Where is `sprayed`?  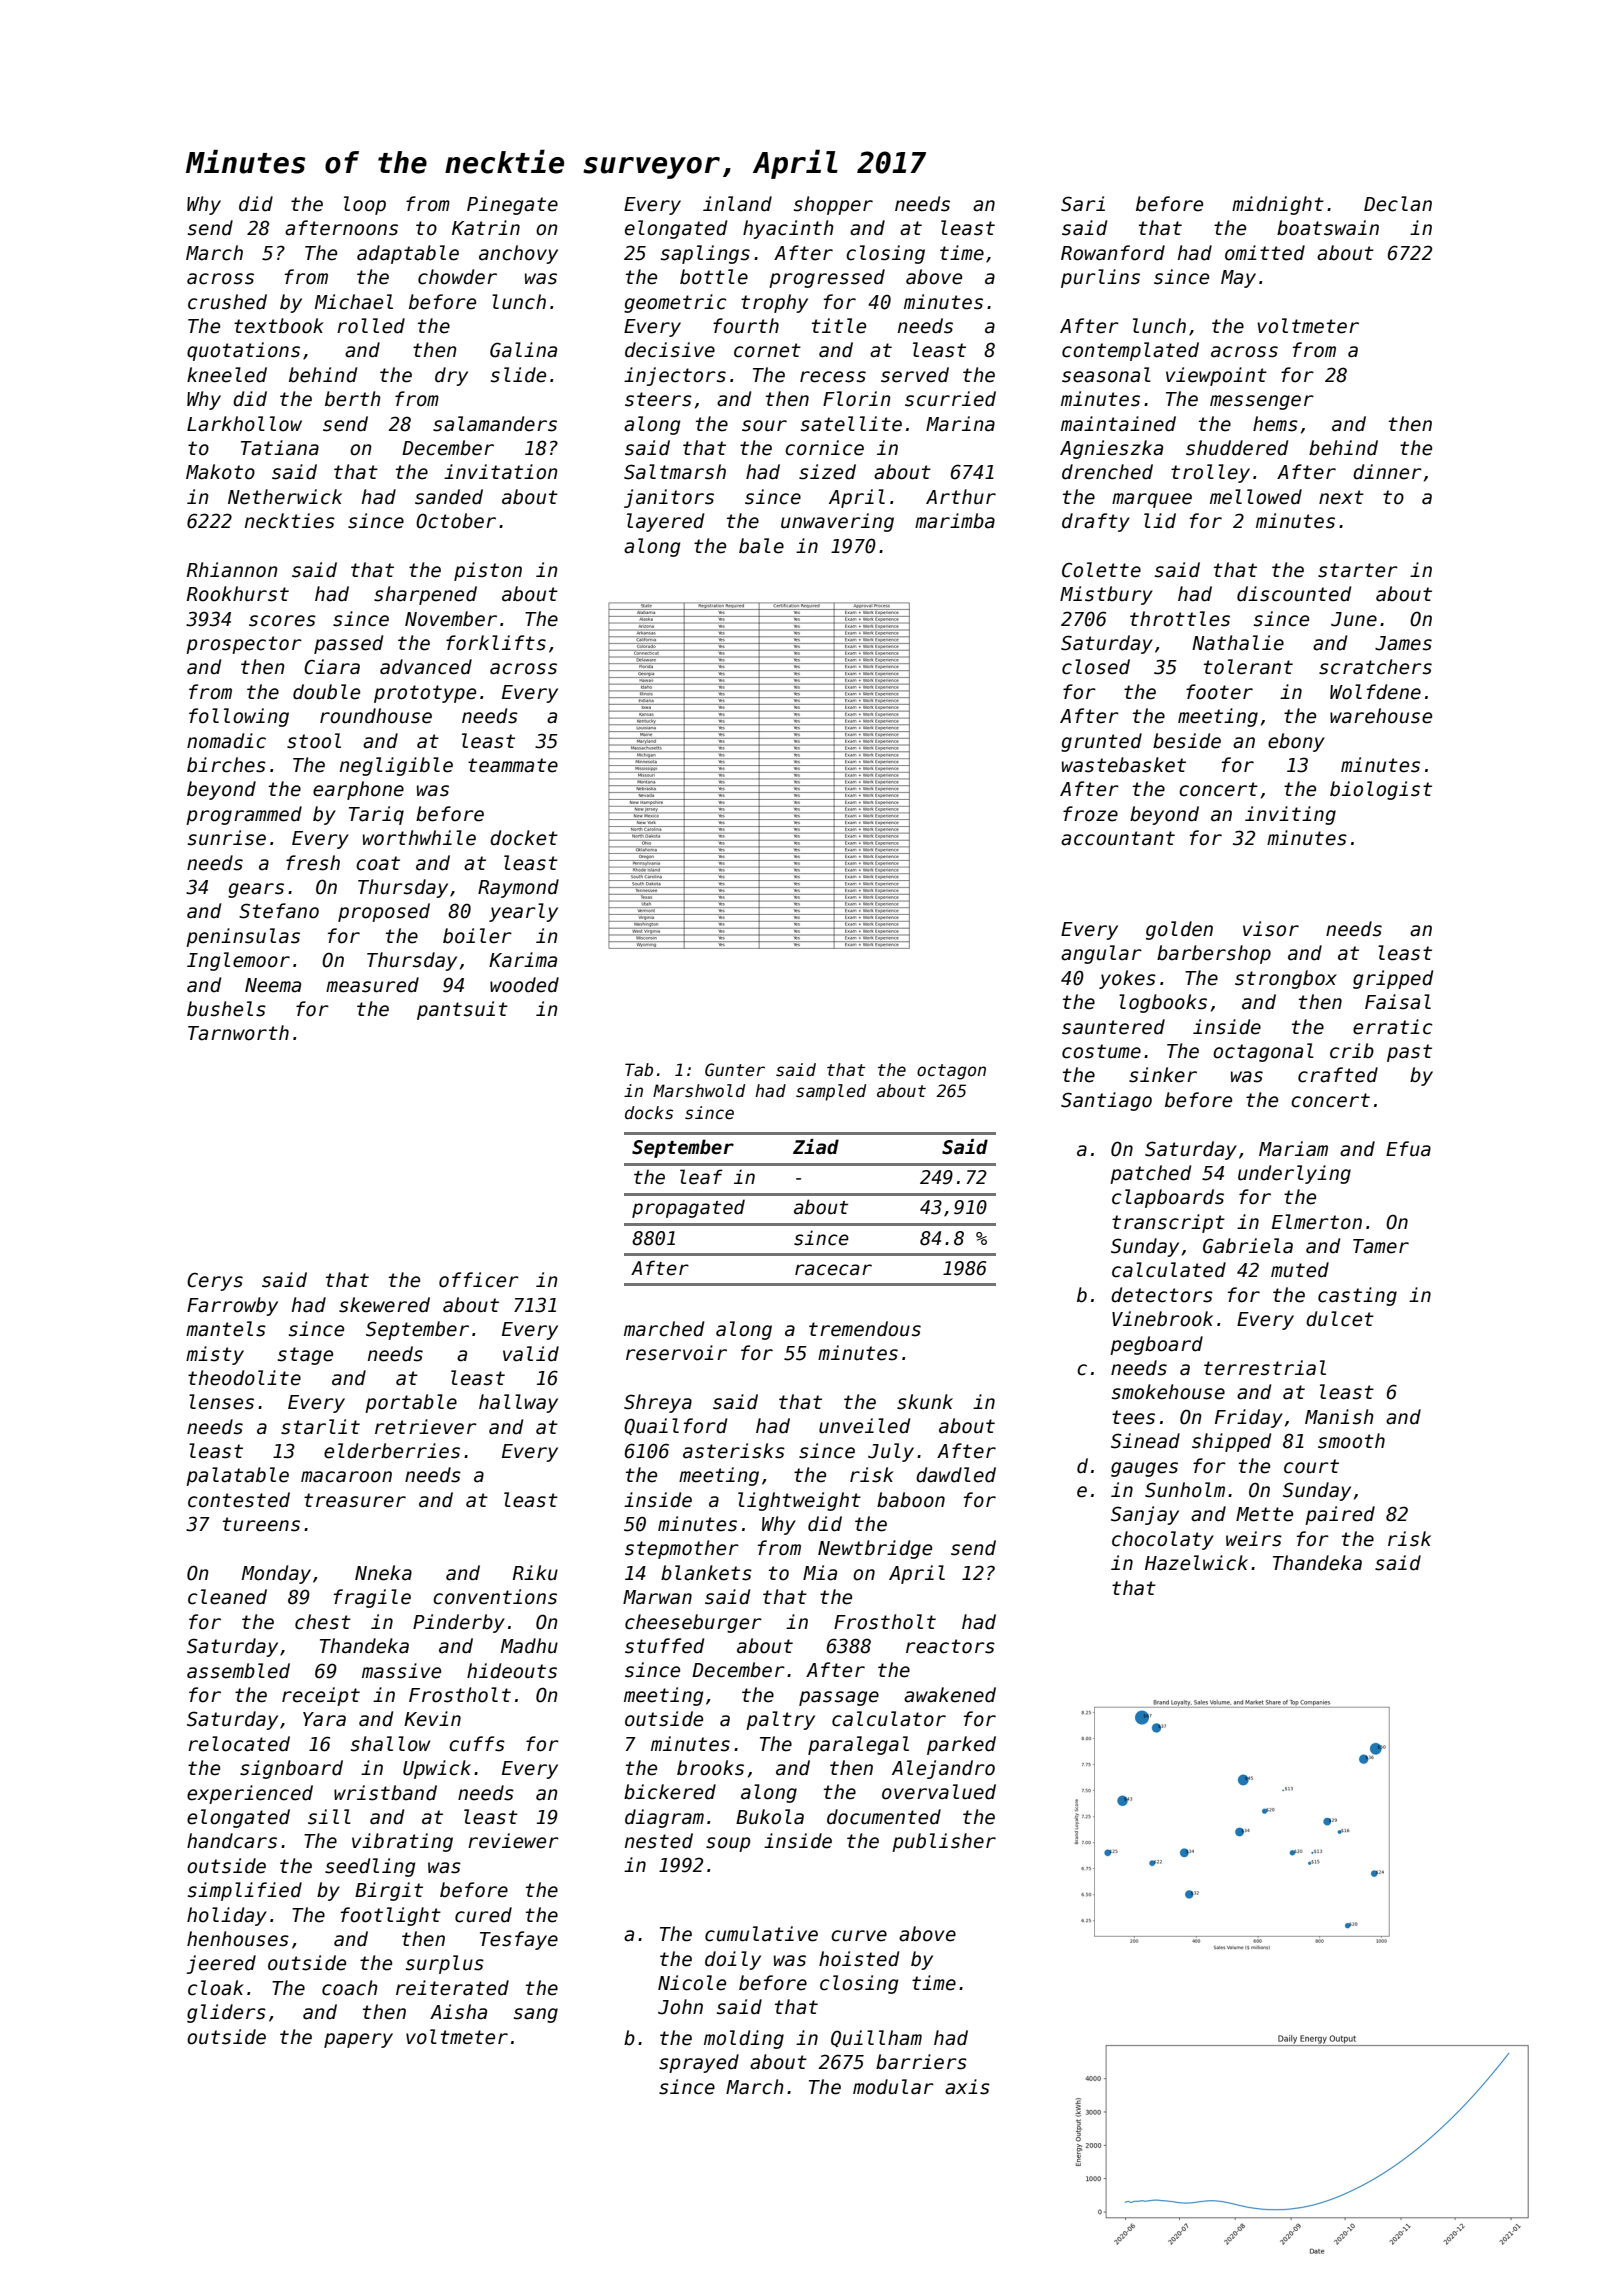
sprayed is located at coordinates (699, 2063).
